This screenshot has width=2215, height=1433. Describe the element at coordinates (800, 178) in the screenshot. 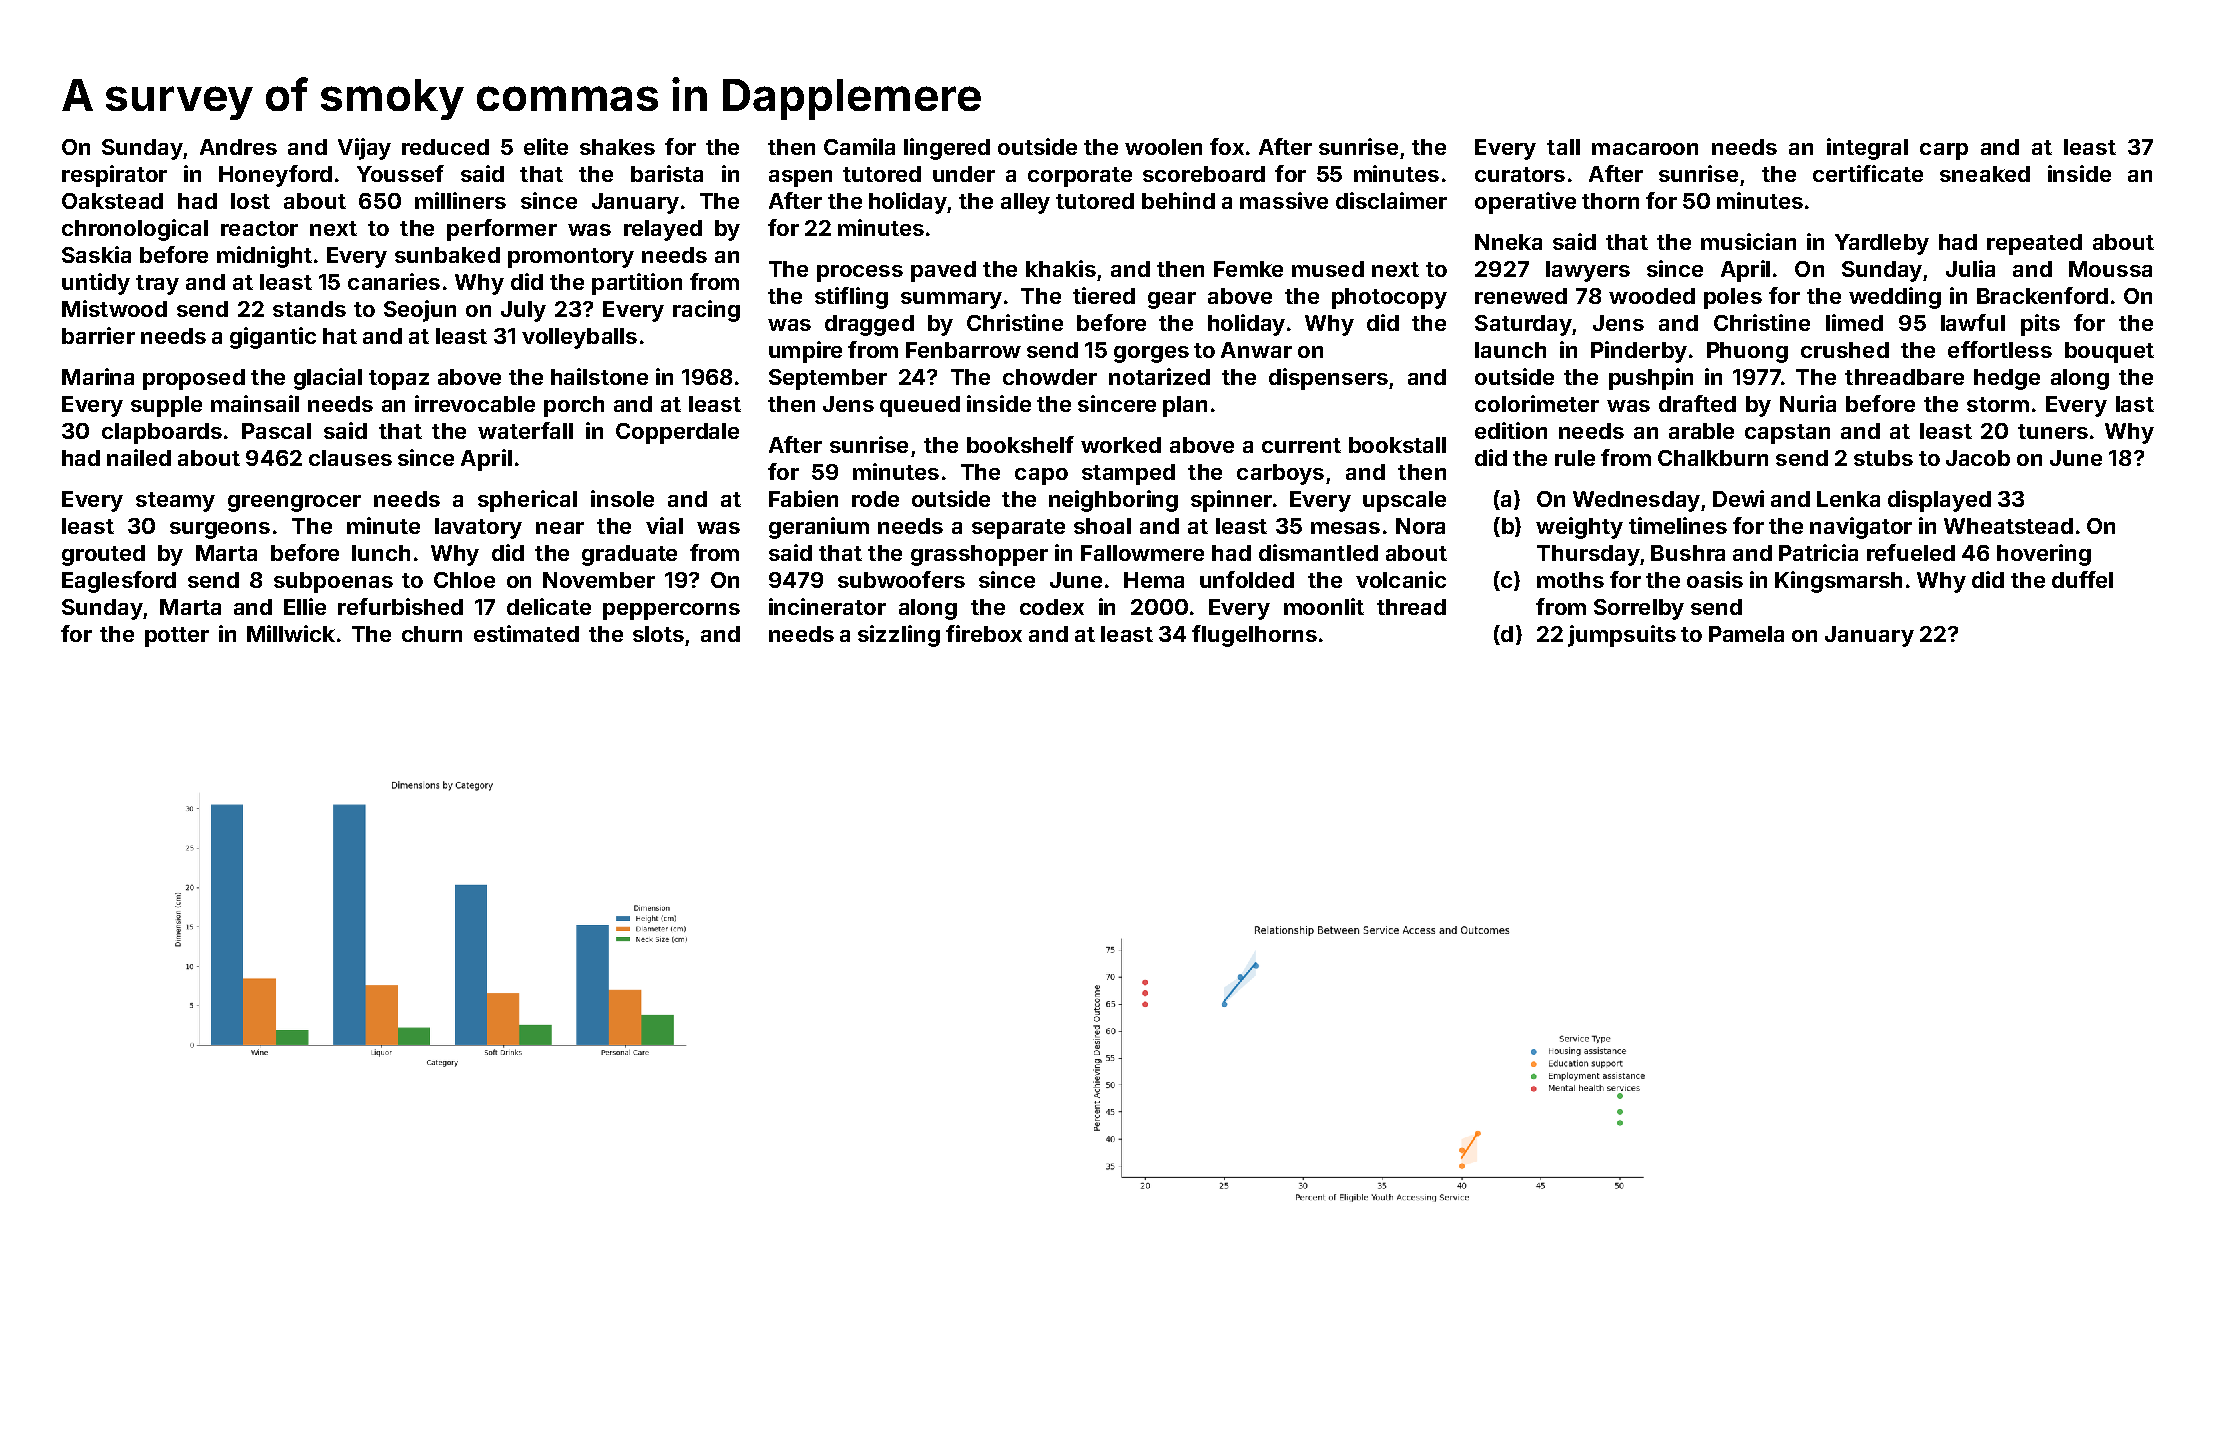

I see `aspen` at that location.
